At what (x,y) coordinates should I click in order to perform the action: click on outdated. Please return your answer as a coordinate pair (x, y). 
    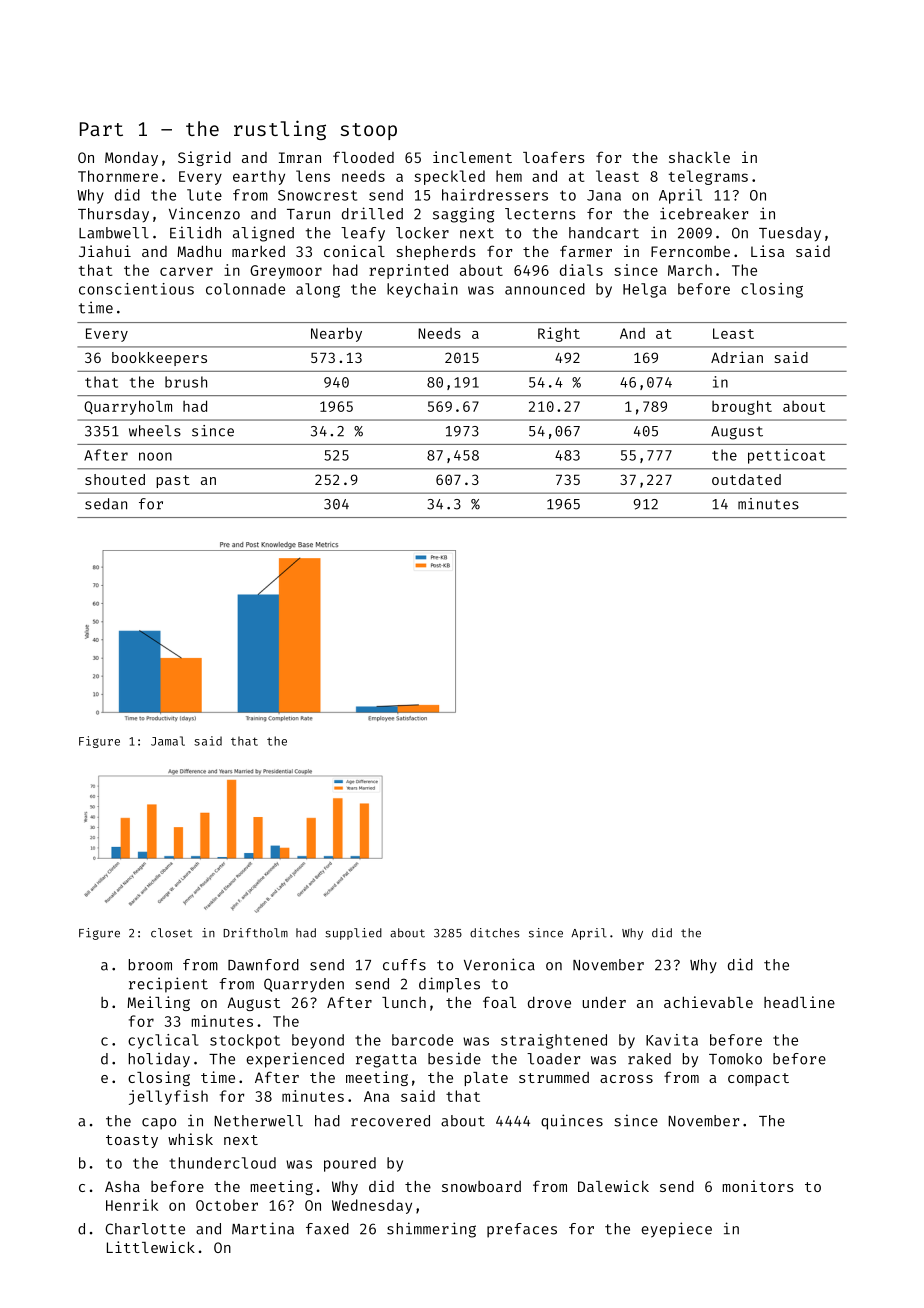
    Looking at the image, I should click on (746, 479).
